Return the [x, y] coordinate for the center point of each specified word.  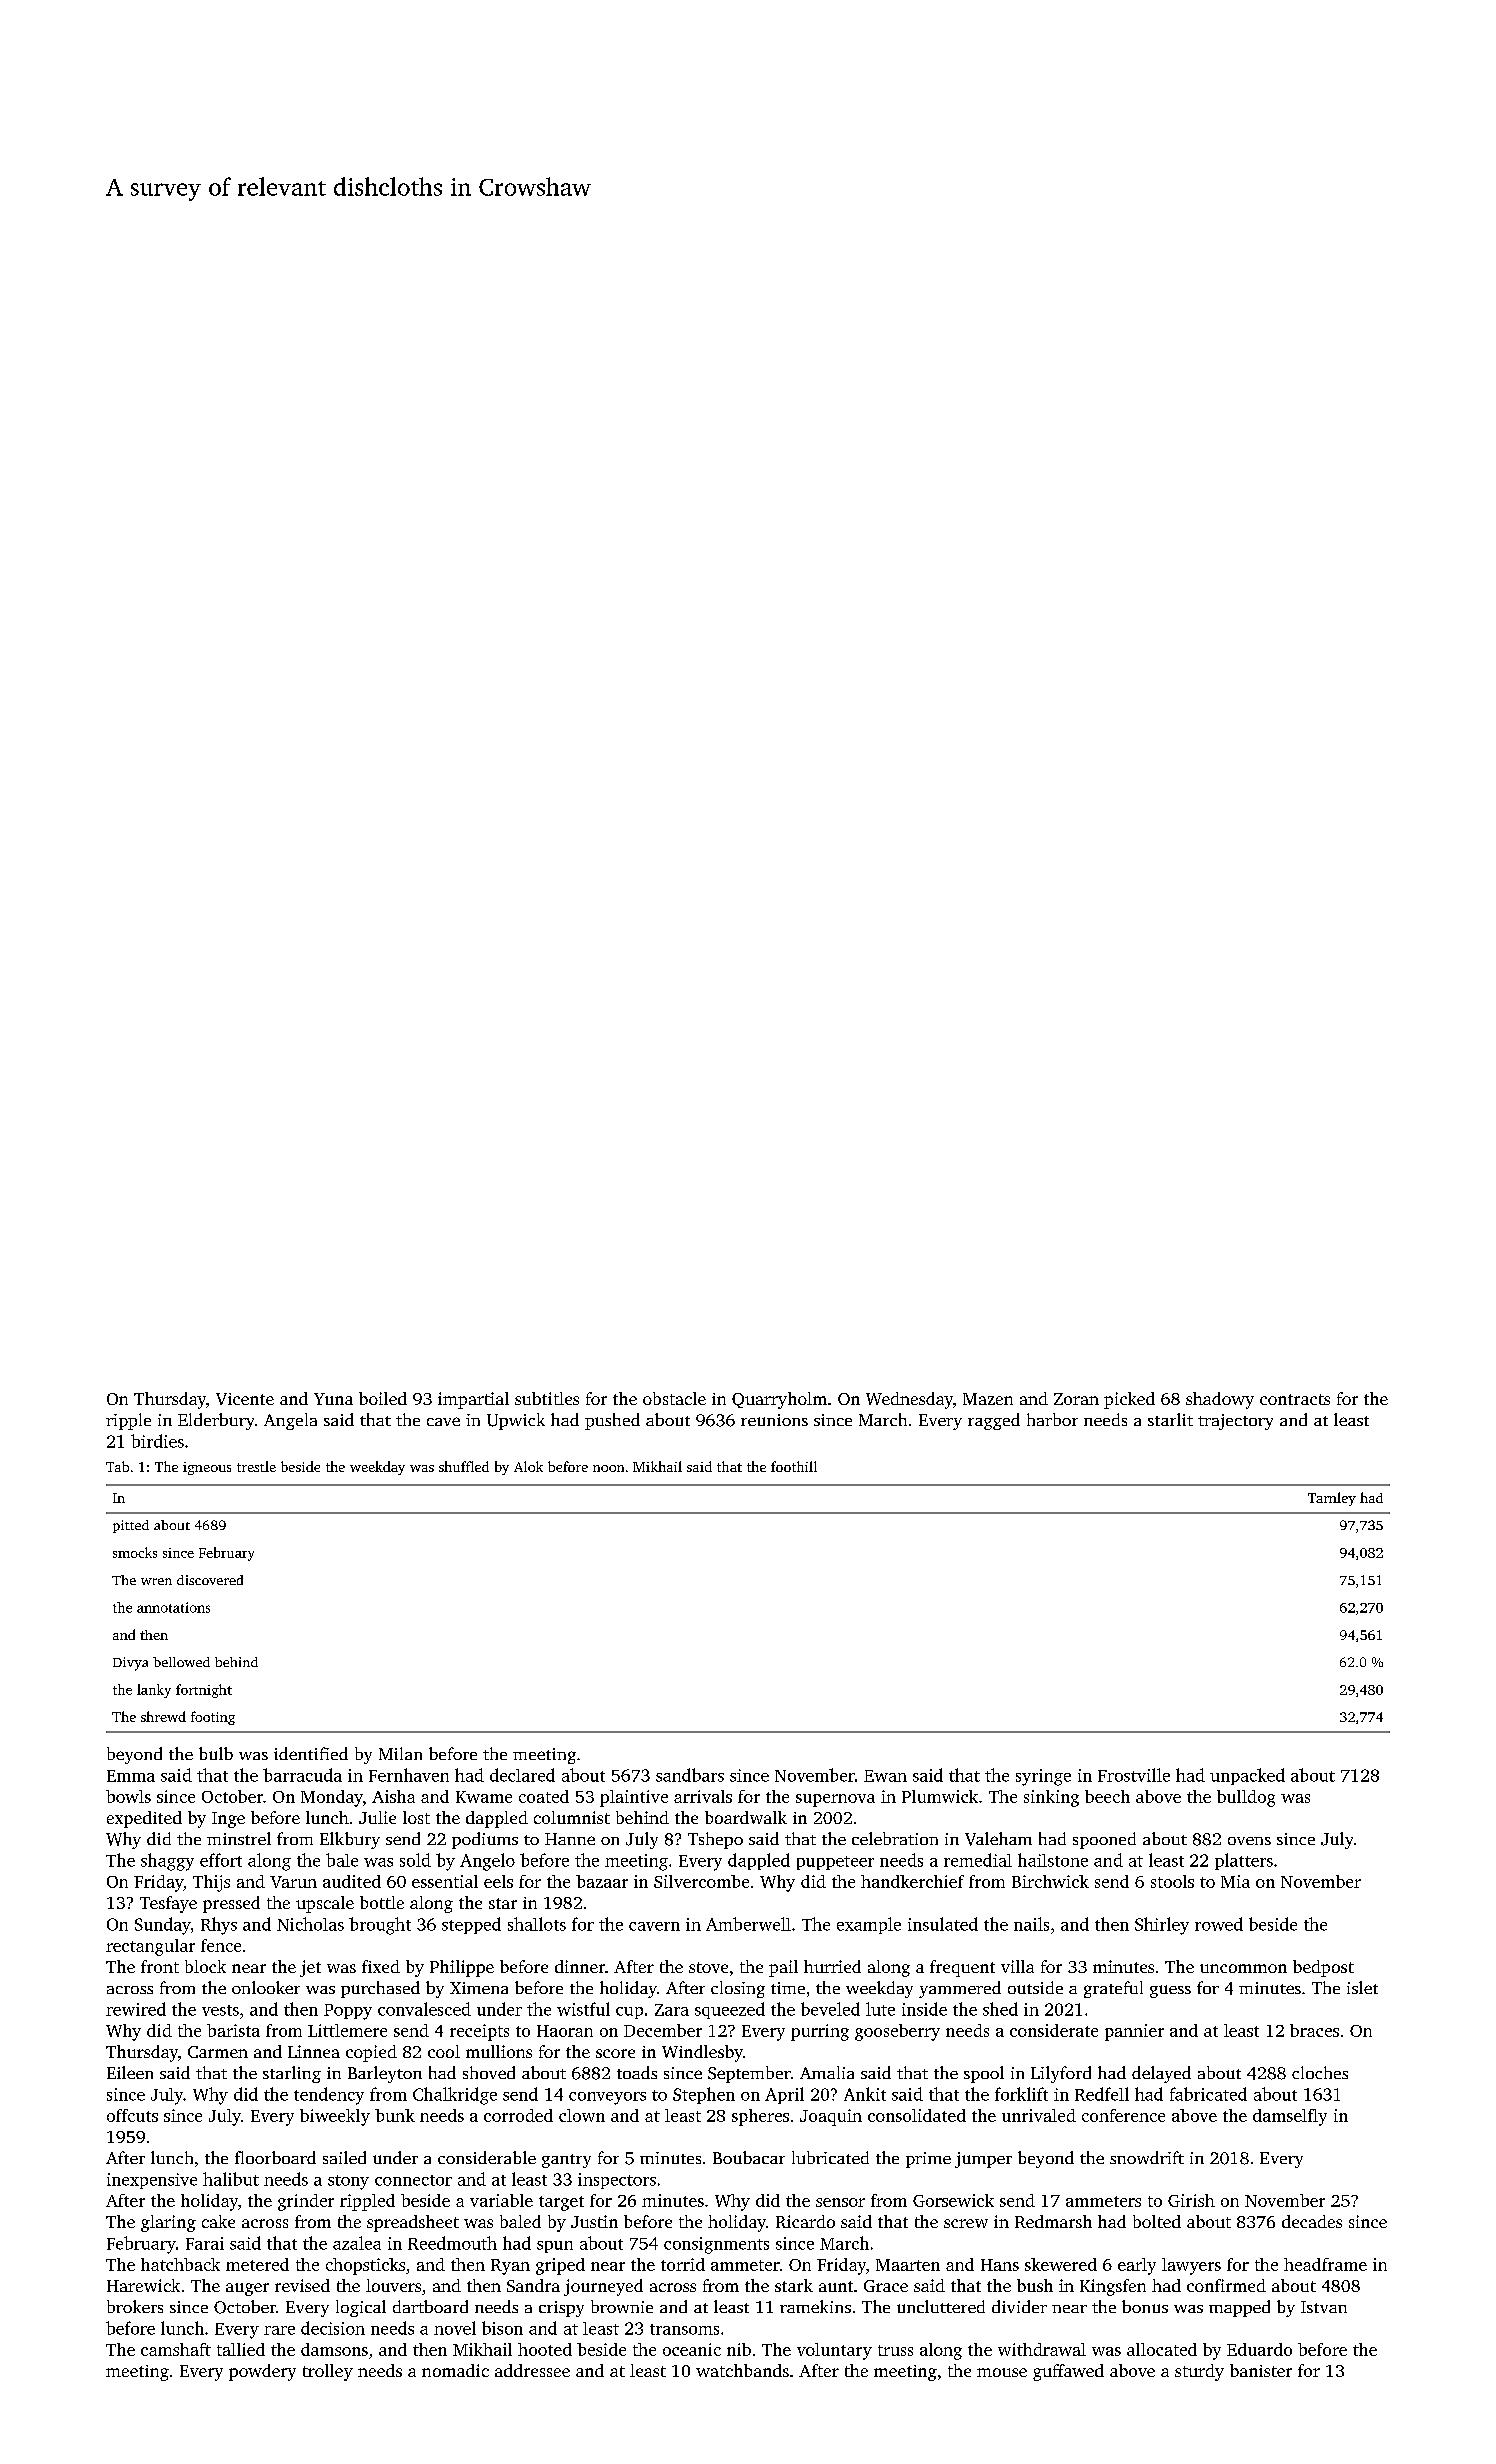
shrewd [163, 1716]
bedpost [1323, 1968]
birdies [157, 1441]
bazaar [602, 1881]
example [869, 1925]
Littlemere [347, 2030]
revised [302, 2285]
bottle [382, 1902]
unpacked [1247, 1776]
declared [522, 1775]
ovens [1249, 1841]
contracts [1295, 1399]
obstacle [674, 1398]
